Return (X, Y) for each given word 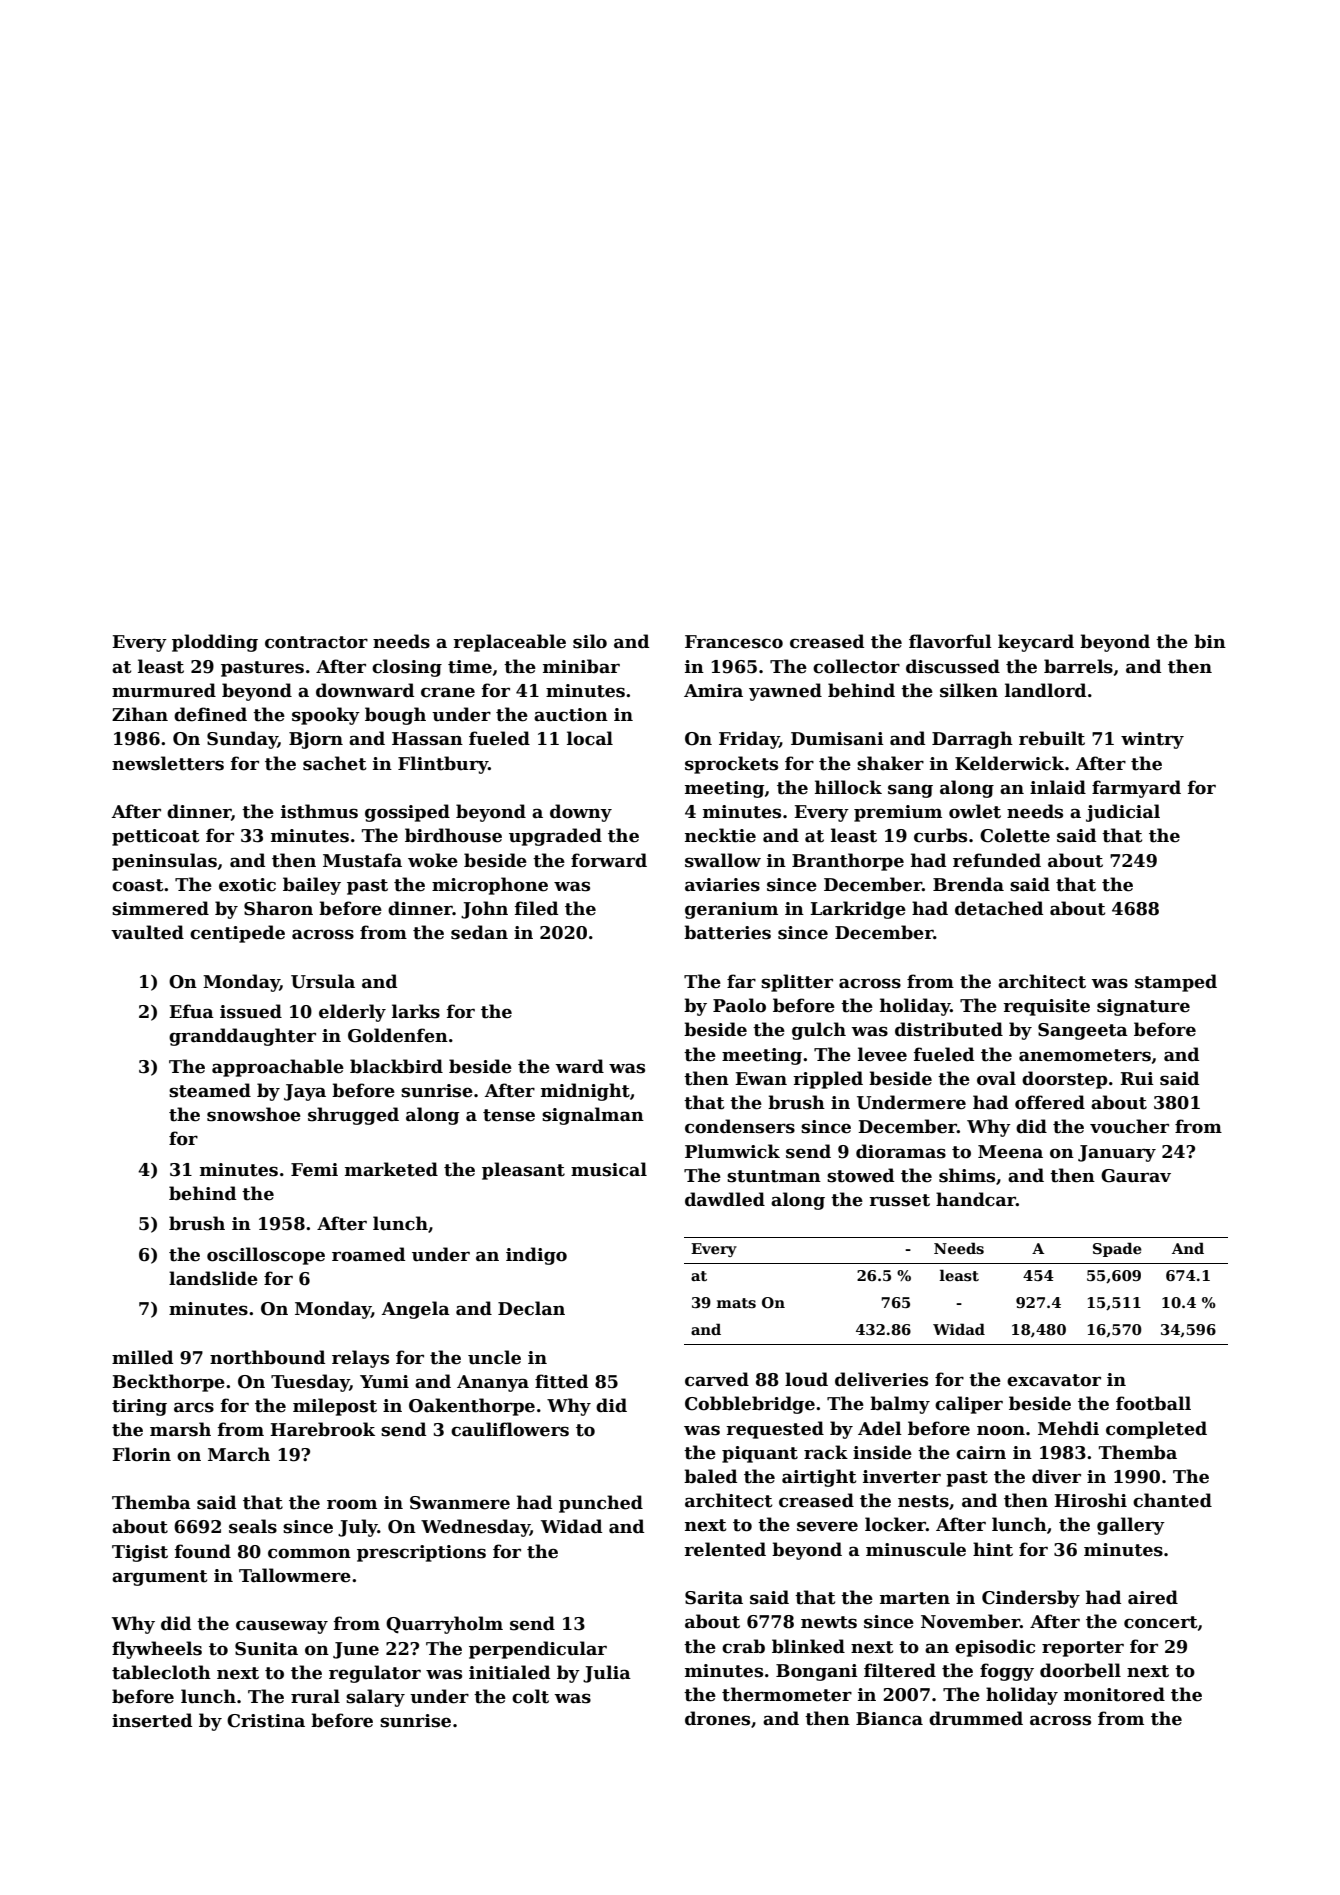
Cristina (266, 1721)
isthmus (319, 811)
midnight (585, 1092)
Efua (191, 1011)
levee (882, 1054)
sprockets (731, 765)
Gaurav (1136, 1176)
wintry (1152, 740)
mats (736, 1303)
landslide (213, 1278)
